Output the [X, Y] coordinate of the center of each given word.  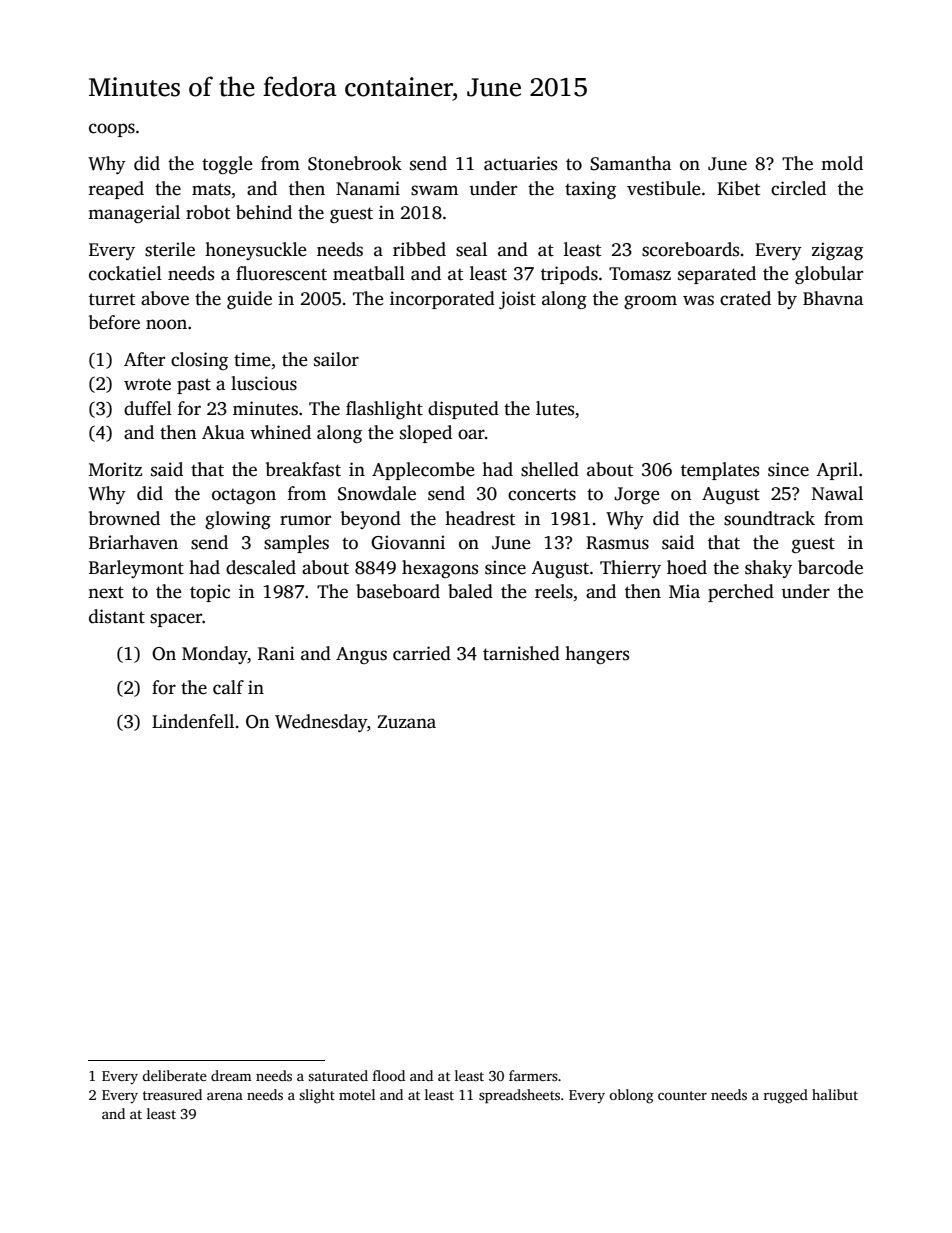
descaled [261, 567]
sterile [170, 249]
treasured [172, 1094]
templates [720, 471]
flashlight [384, 410]
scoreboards [690, 249]
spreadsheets [519, 1096]
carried [422, 653]
